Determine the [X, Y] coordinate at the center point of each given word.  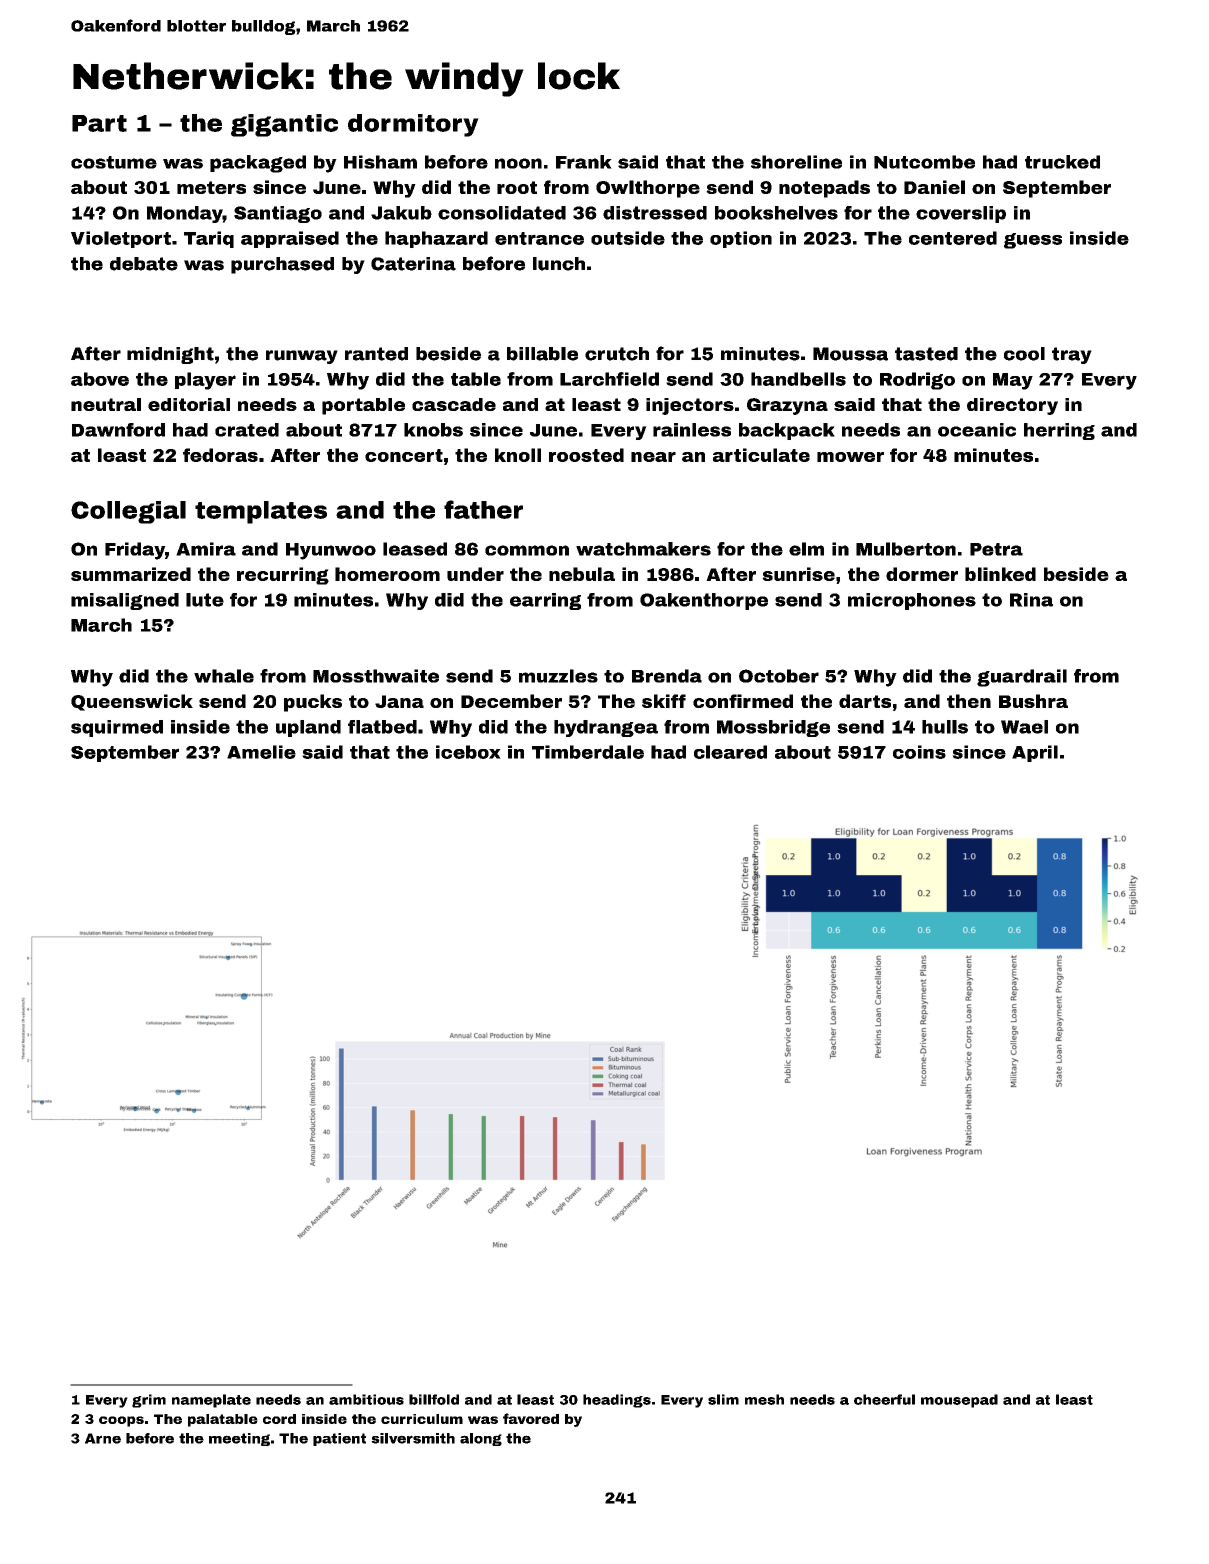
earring [545, 601]
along [481, 1439]
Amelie [261, 752]
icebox [468, 752]
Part [99, 123]
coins [919, 752]
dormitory [413, 125]
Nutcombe [924, 162]
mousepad [959, 1401]
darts [865, 701]
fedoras [220, 455]
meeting [239, 1439]
